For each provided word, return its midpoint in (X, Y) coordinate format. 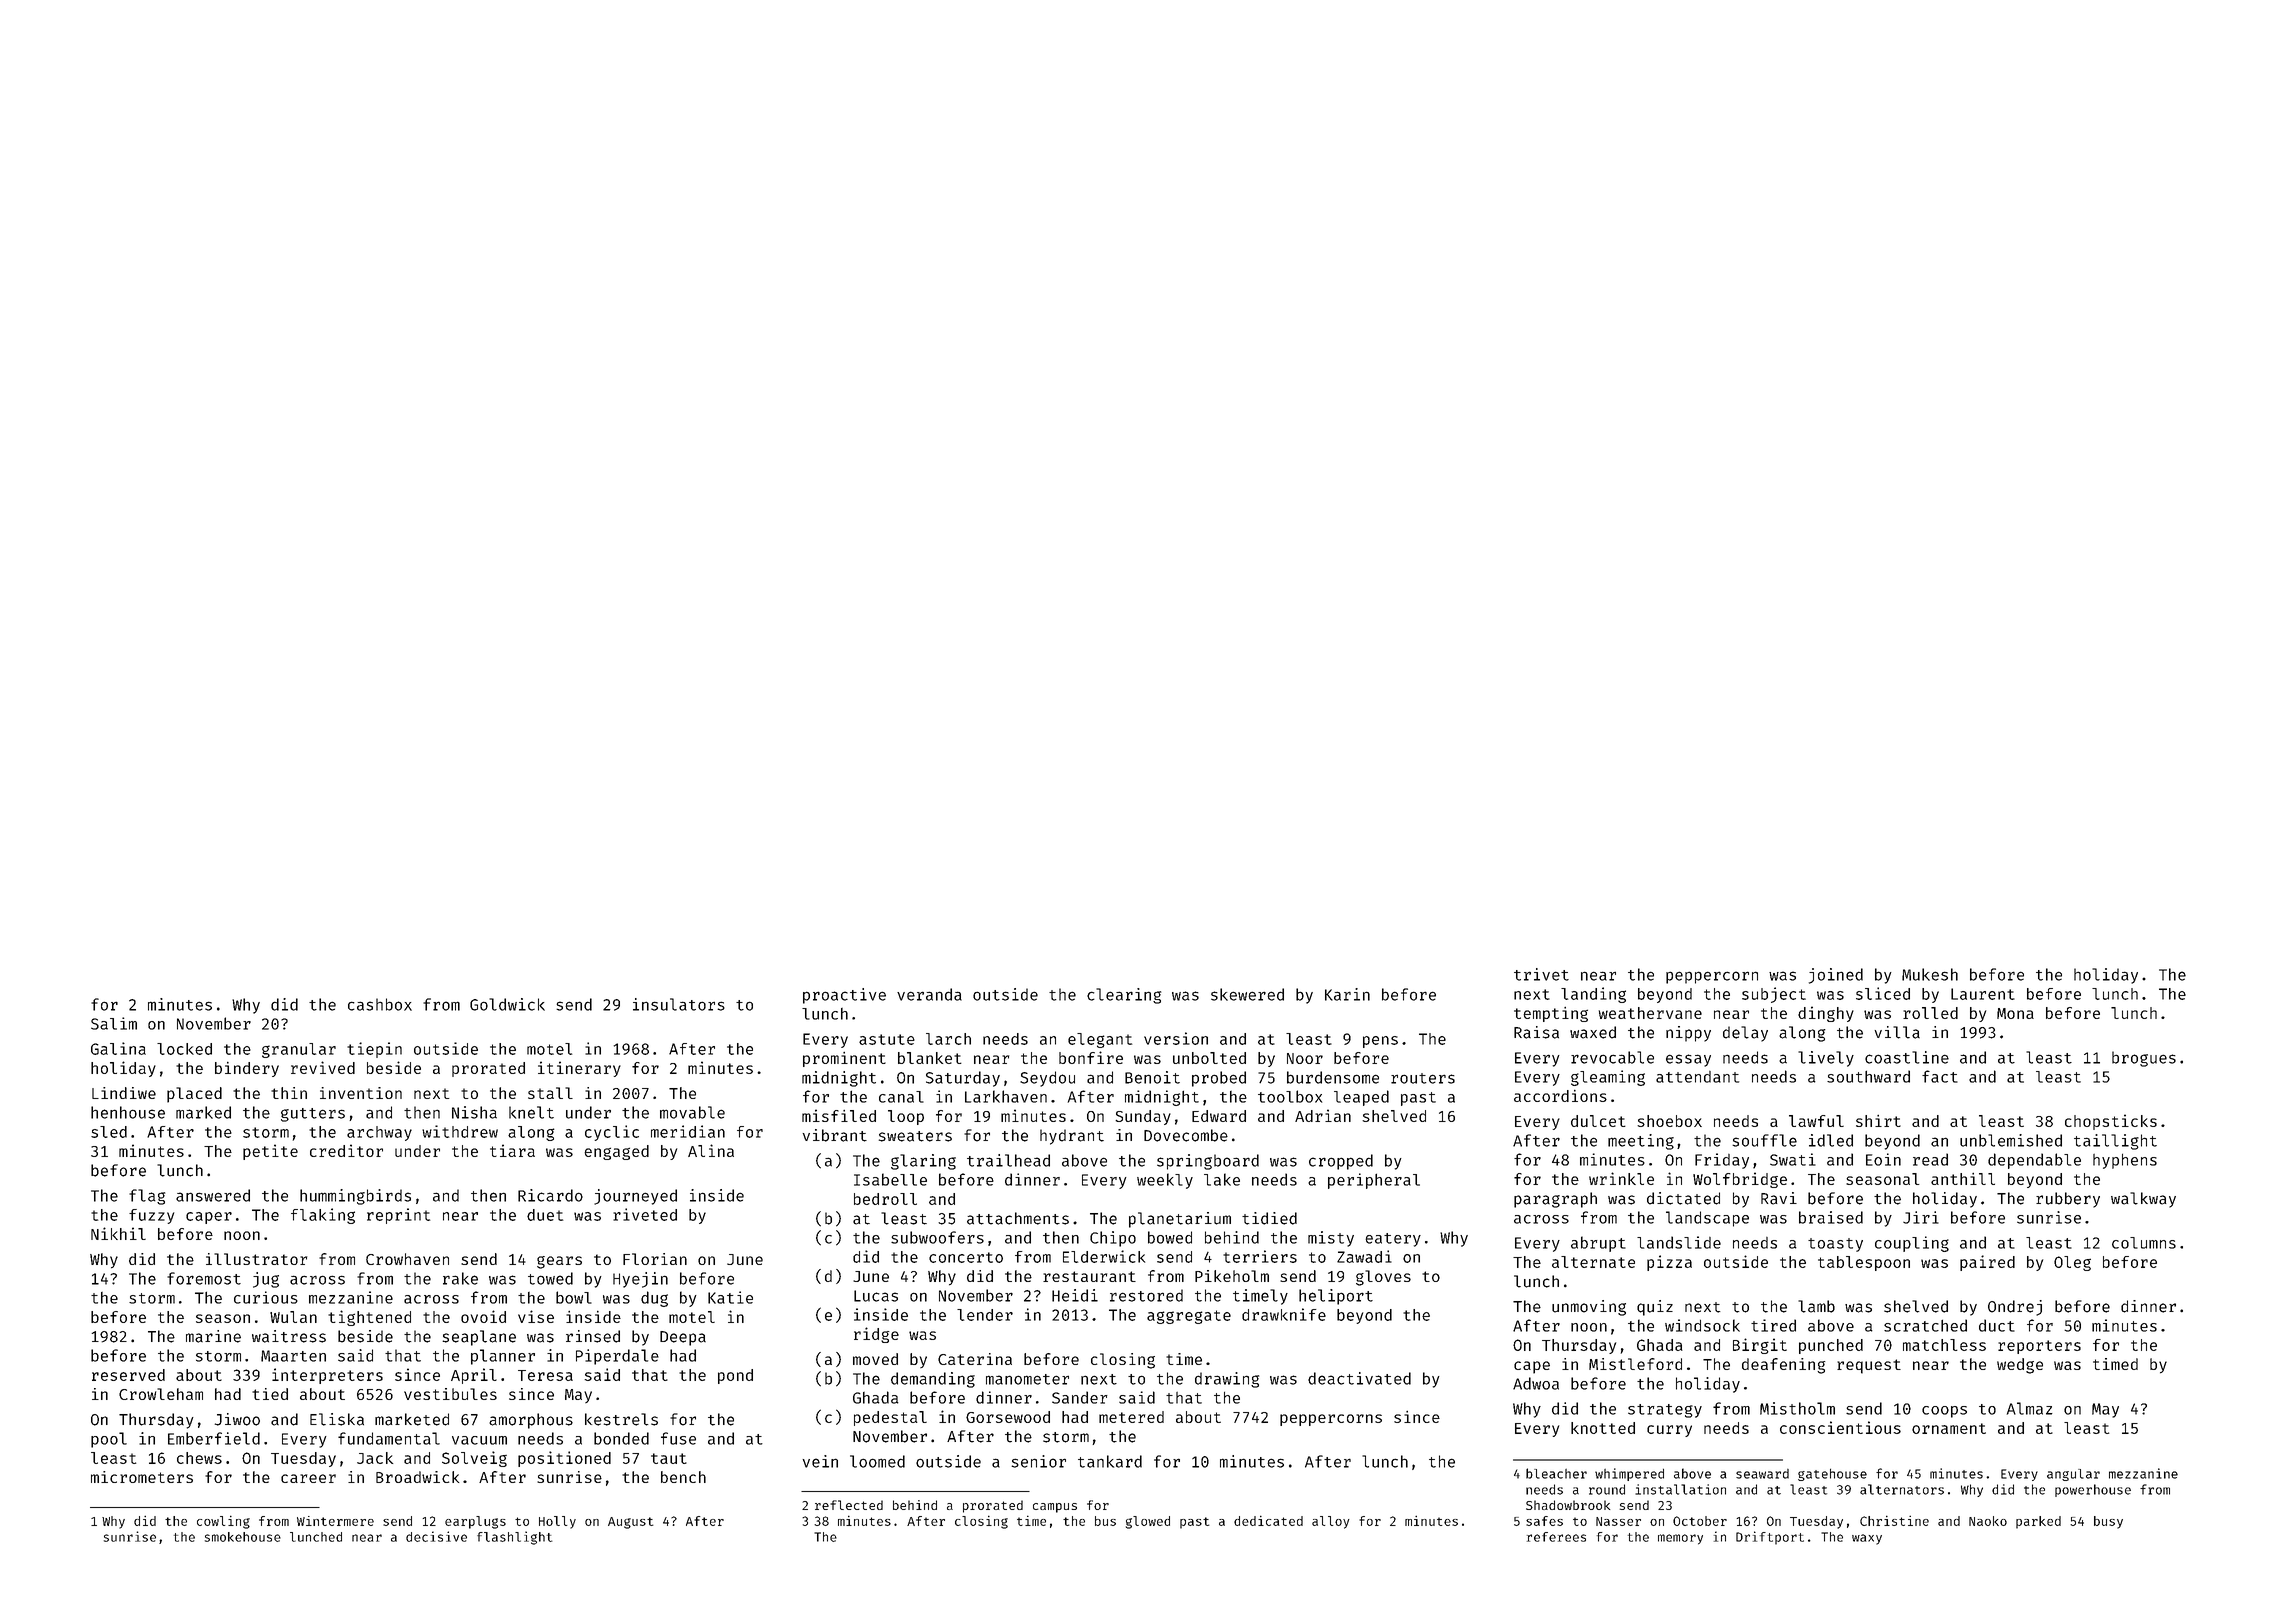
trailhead (1008, 1160)
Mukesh (1930, 974)
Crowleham (161, 1394)
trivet (1541, 974)
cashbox (380, 1004)
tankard (1110, 1461)
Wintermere (335, 1521)
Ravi (1779, 1198)
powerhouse (2093, 1490)
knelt (531, 1112)
